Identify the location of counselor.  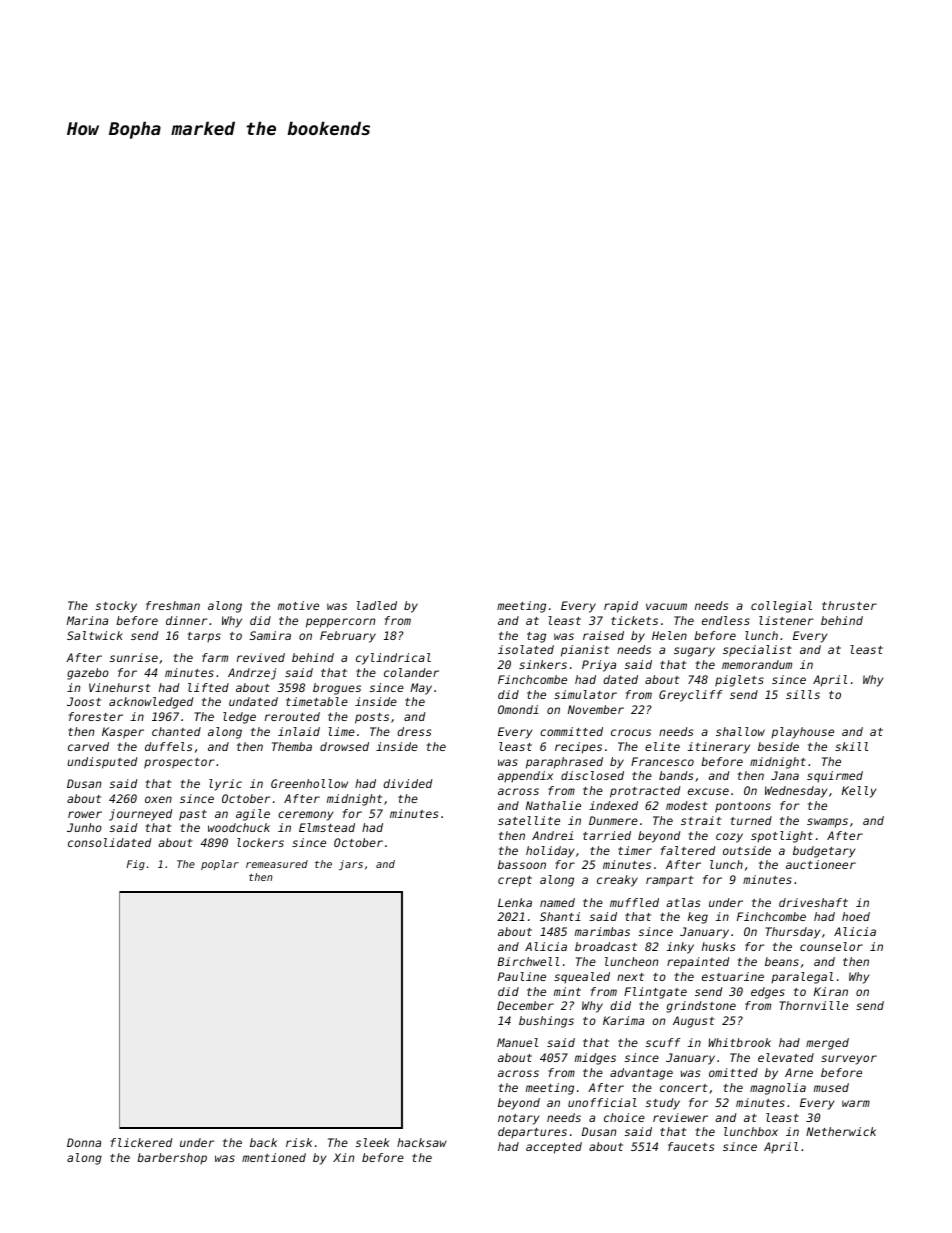
(831, 946).
